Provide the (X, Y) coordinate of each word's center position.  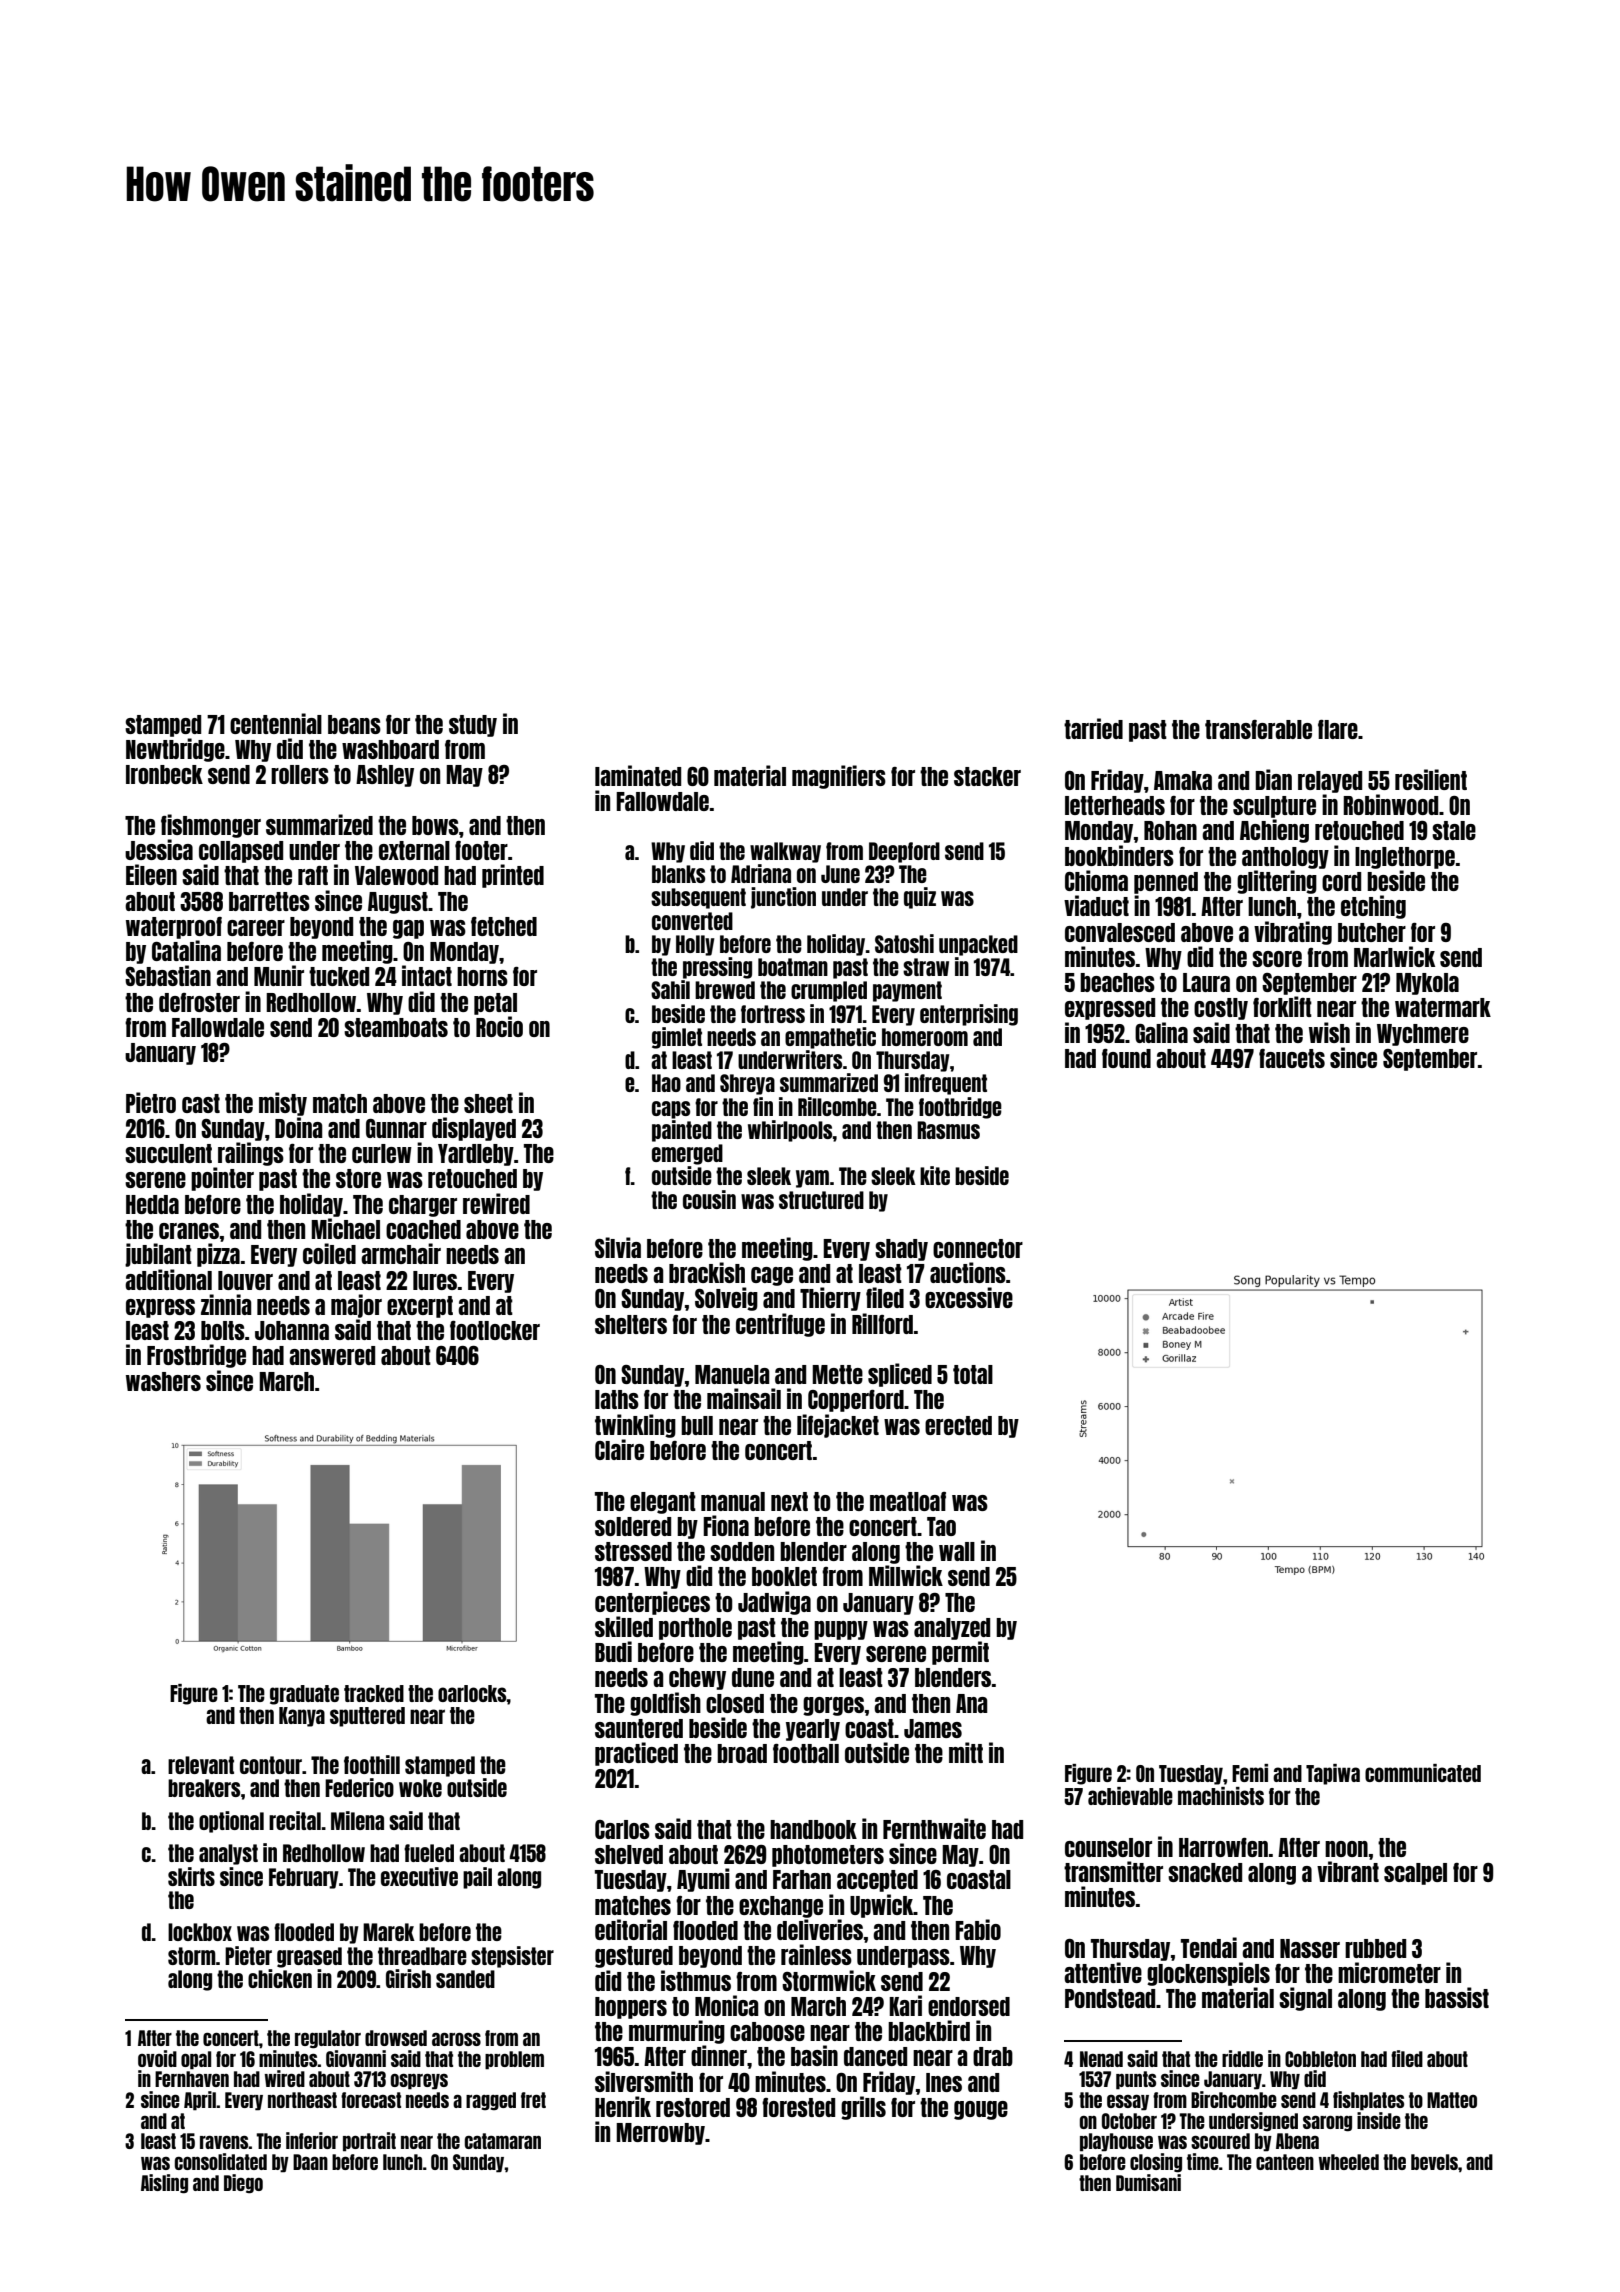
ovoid (157, 2058)
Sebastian (168, 975)
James (933, 1728)
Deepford (904, 852)
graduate (304, 1695)
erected (958, 1425)
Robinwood (1390, 804)
